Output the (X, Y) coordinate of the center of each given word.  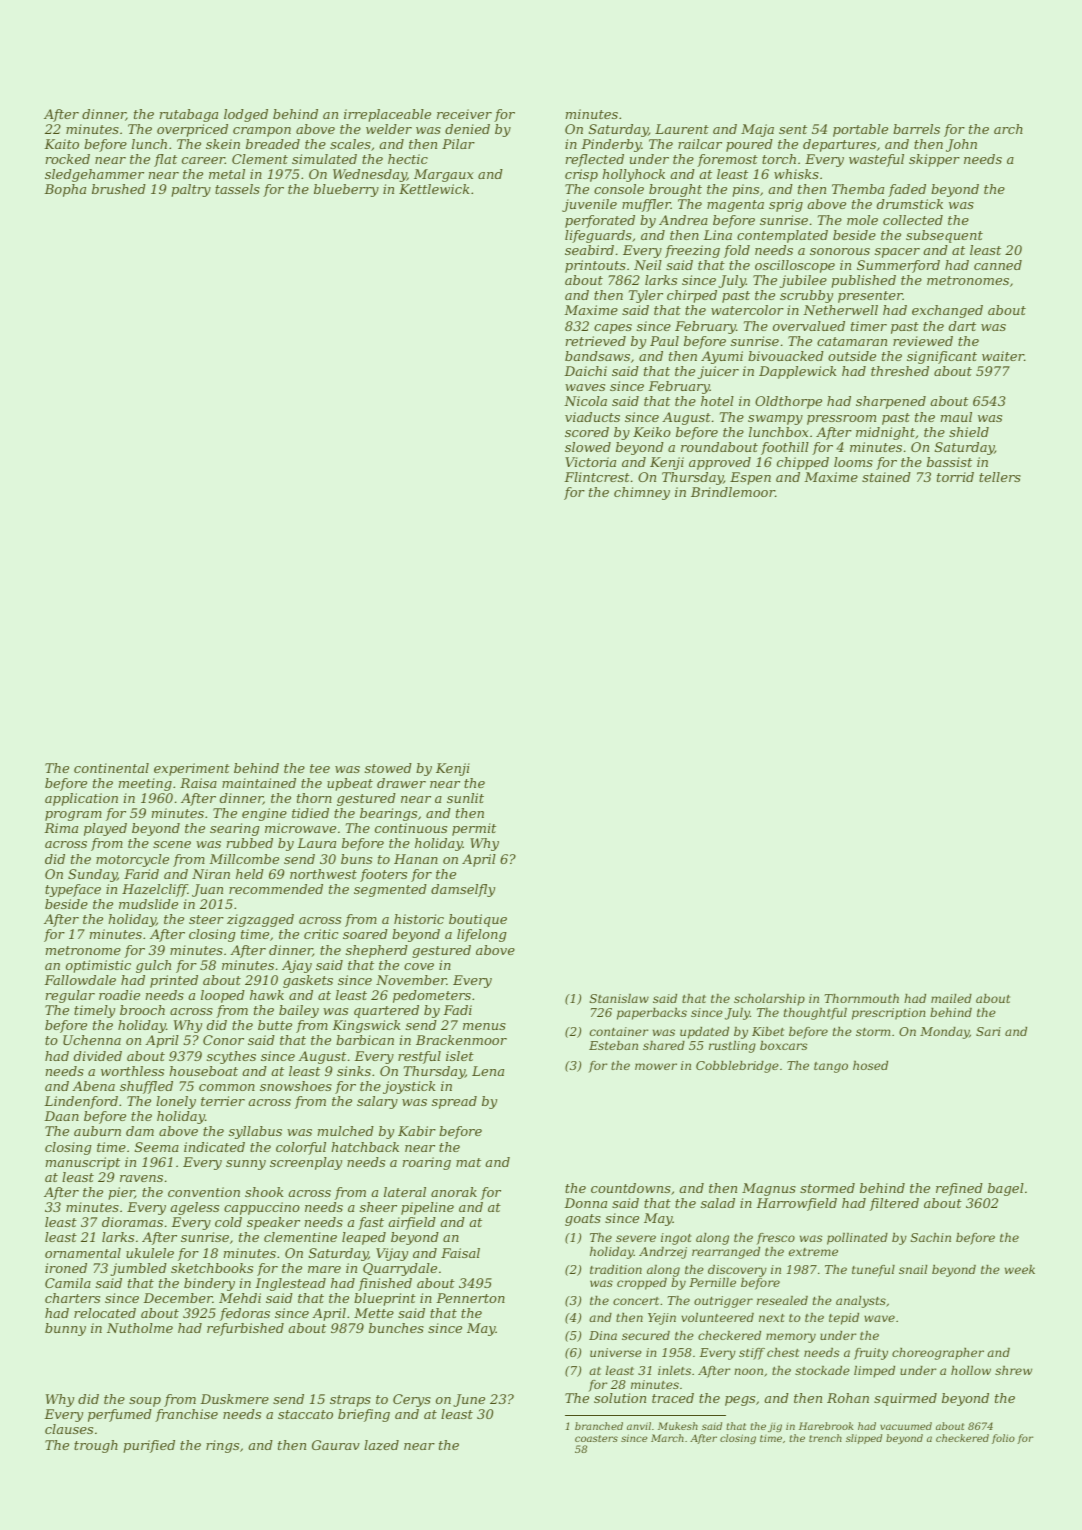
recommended (276, 889)
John (961, 145)
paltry (191, 190)
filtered (894, 1204)
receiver (464, 114)
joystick (409, 1087)
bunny (65, 1329)
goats (583, 1220)
